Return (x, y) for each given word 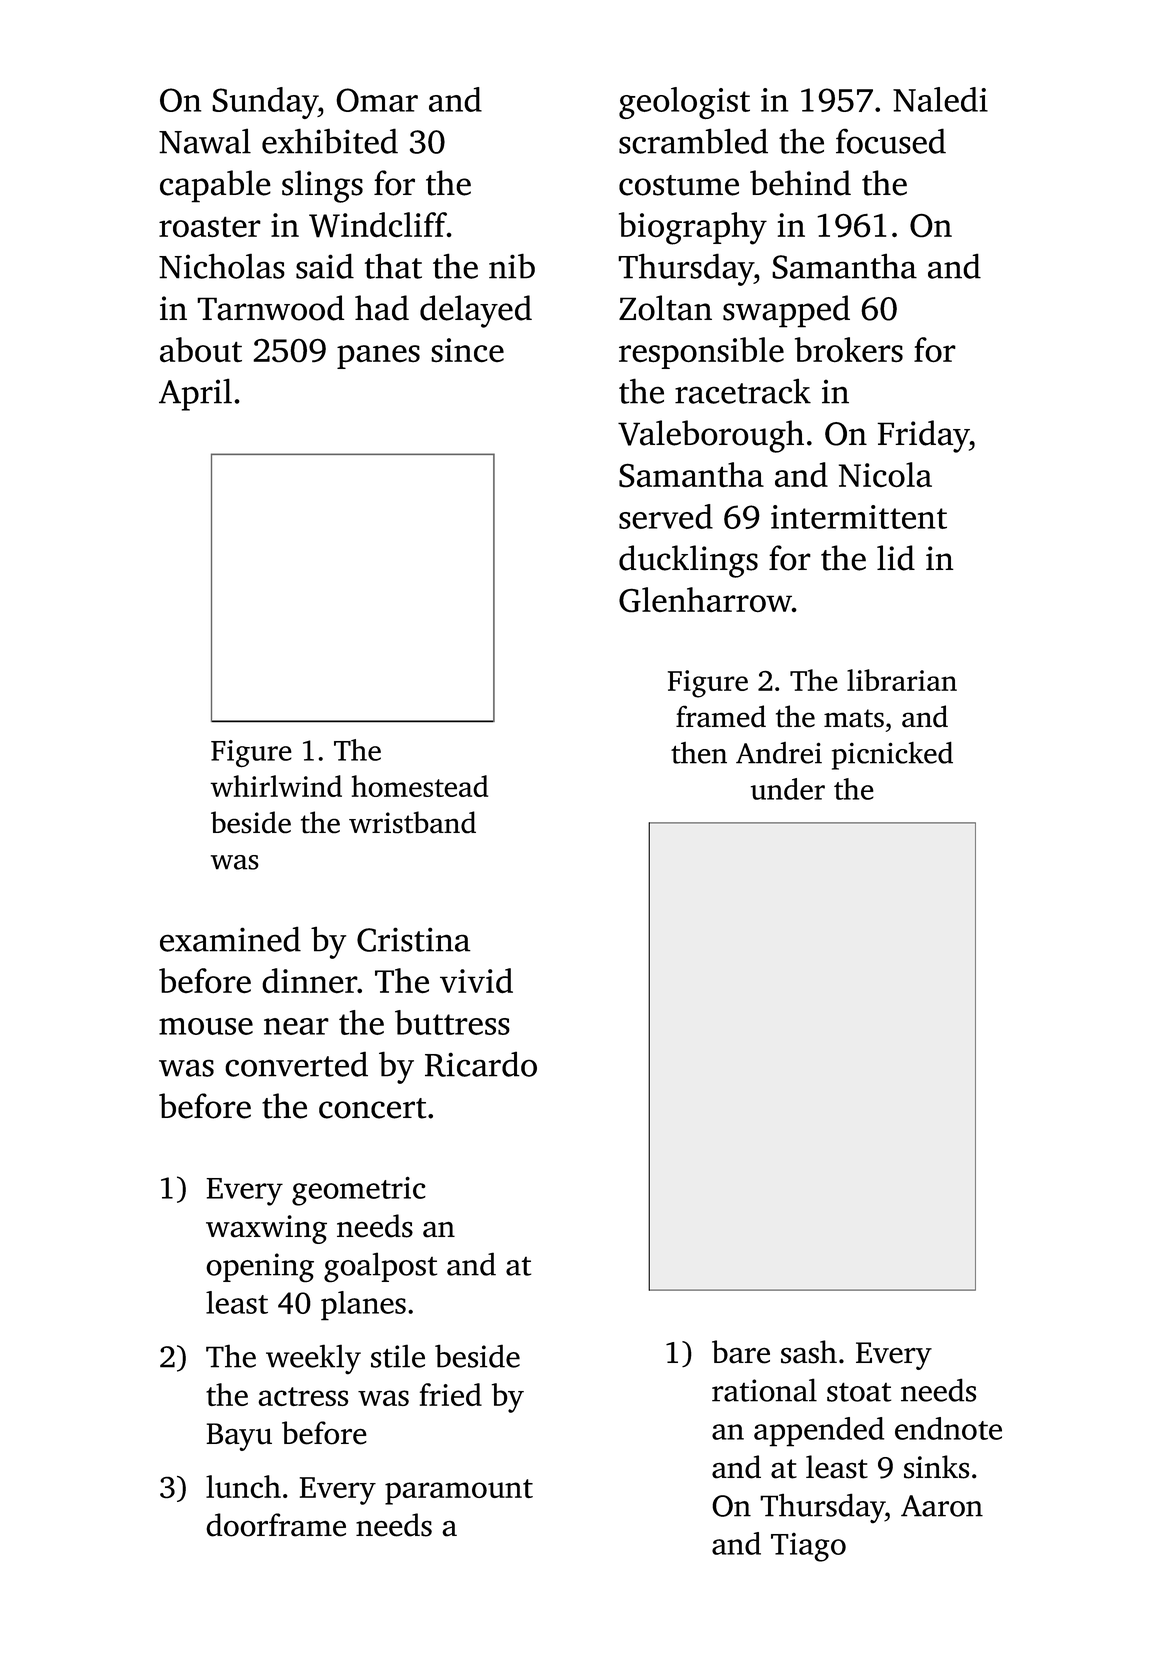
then (699, 753)
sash (809, 1352)
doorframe (276, 1525)
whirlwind (276, 786)
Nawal (205, 141)
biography (693, 228)
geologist (684, 103)
